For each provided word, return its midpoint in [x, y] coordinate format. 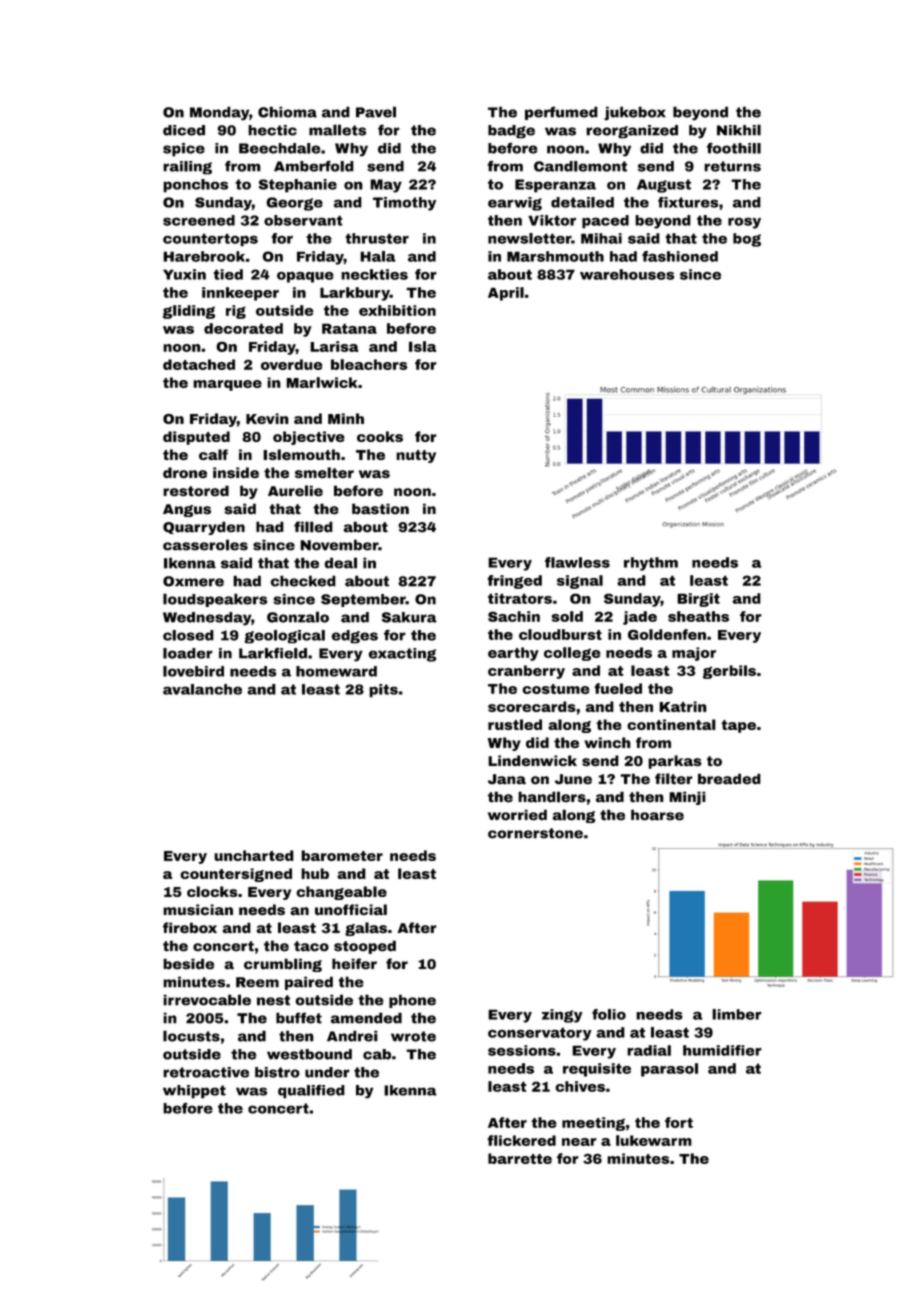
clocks [212, 891]
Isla [423, 346]
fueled [618, 688]
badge [511, 132]
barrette [520, 1158]
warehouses [627, 274]
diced [184, 130]
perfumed [561, 113]
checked [303, 581]
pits [383, 691]
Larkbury [355, 294]
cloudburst [560, 634]
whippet [194, 1092]
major [694, 654]
